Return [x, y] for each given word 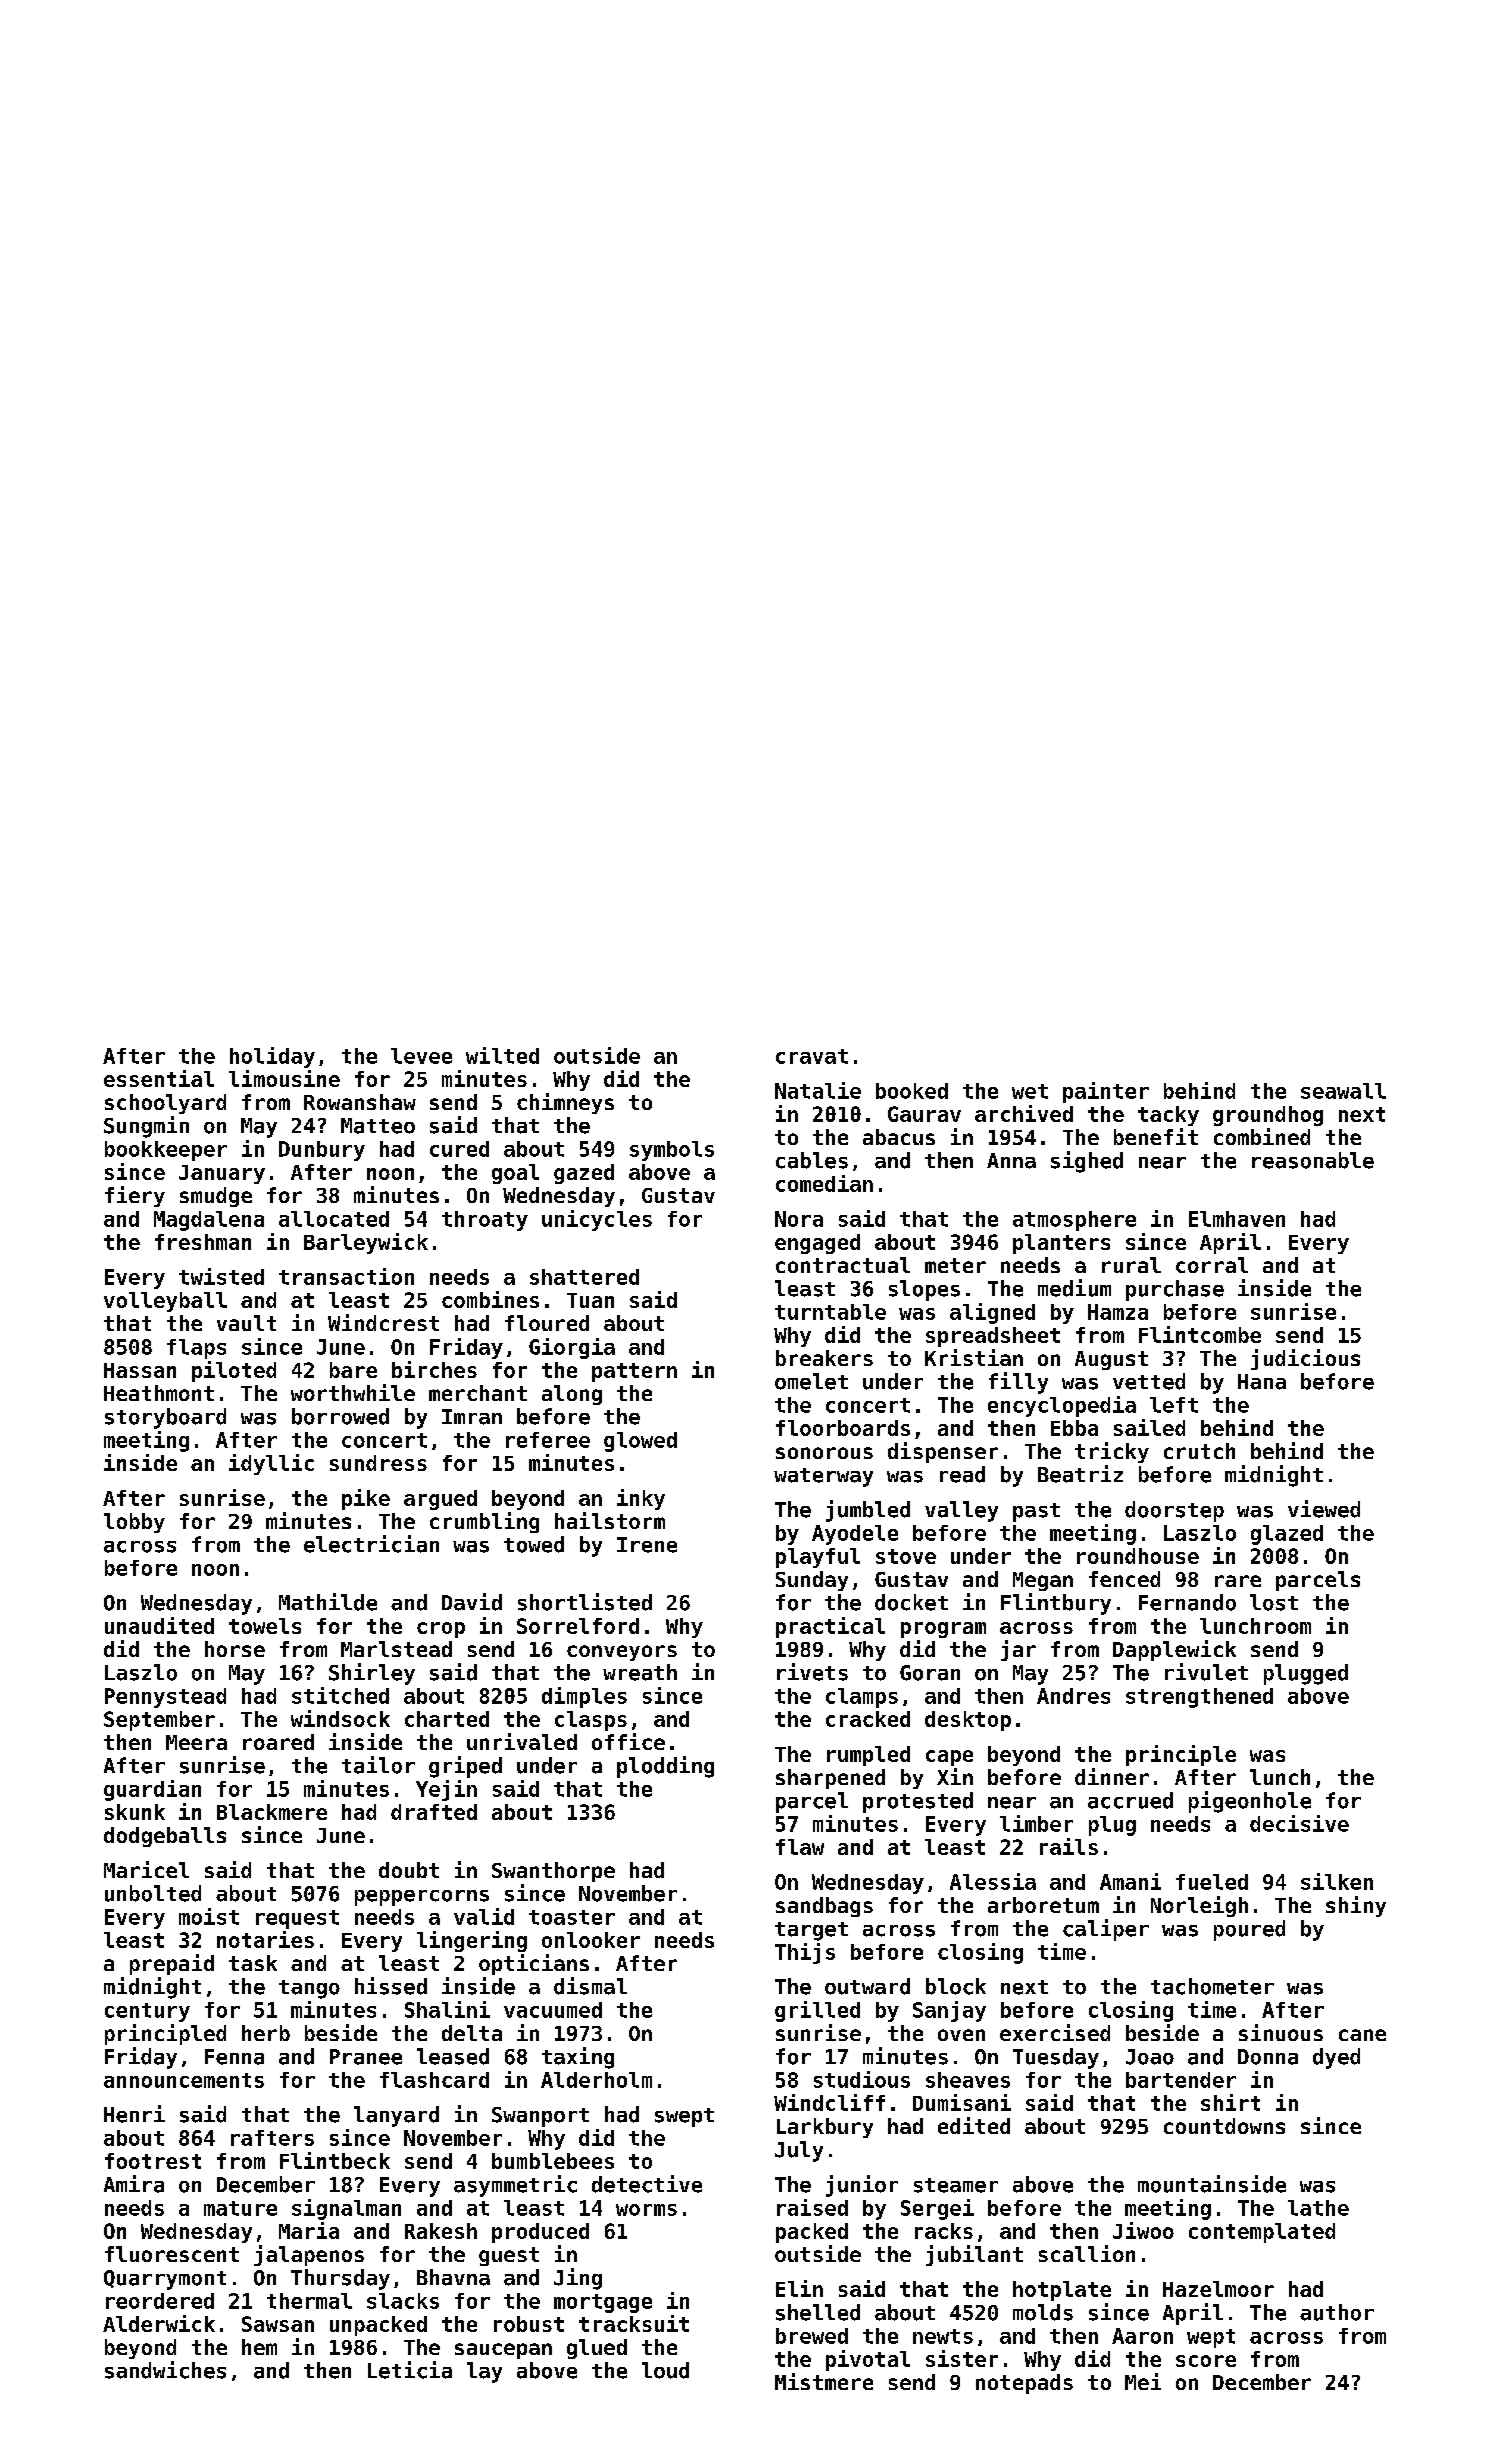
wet [1030, 1091]
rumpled [868, 1756]
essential [159, 1078]
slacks [403, 2301]
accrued [1130, 1800]
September [159, 1721]
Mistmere [824, 2381]
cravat [812, 1056]
